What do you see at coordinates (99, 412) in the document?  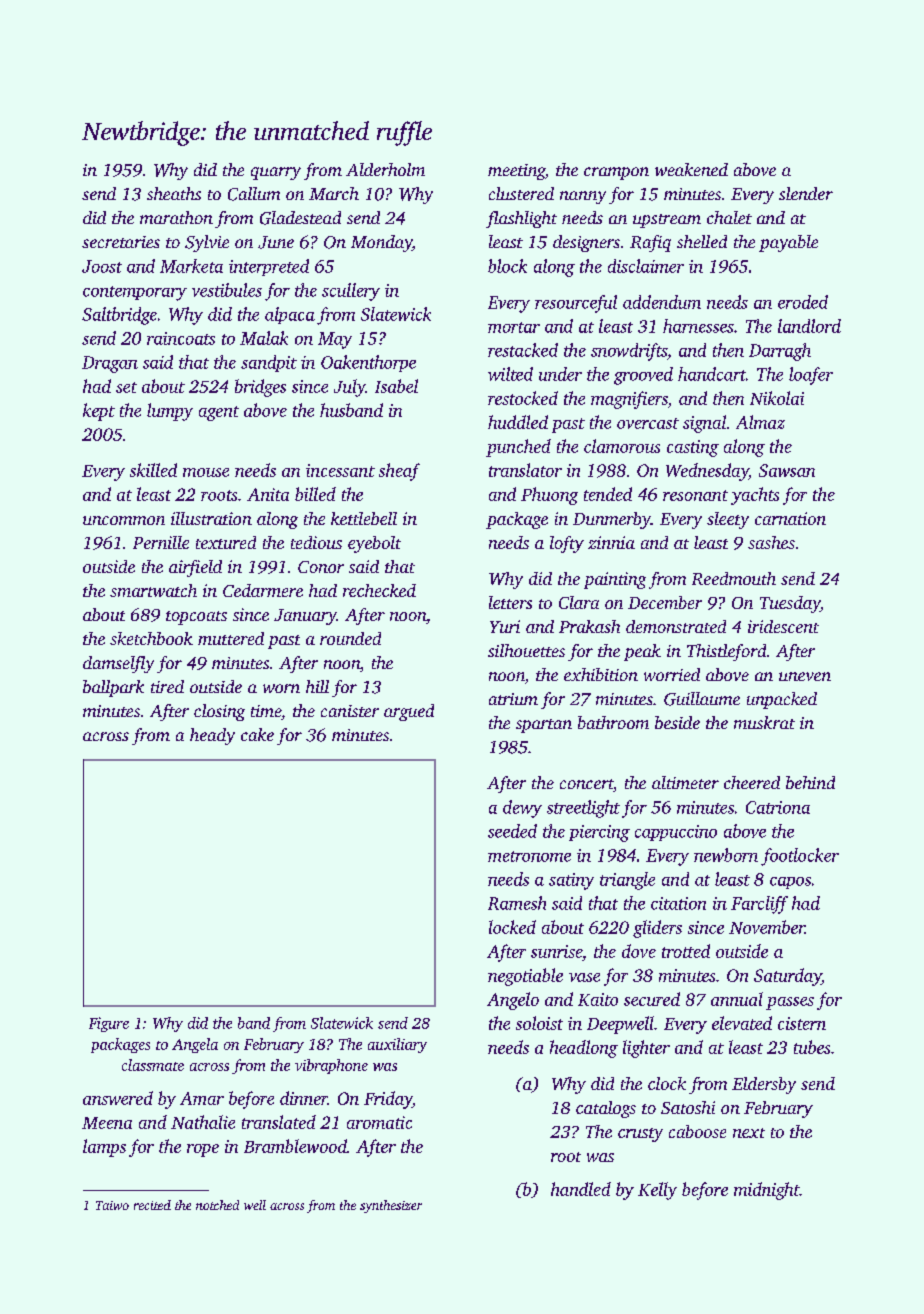 I see `kept` at bounding box center [99, 412].
